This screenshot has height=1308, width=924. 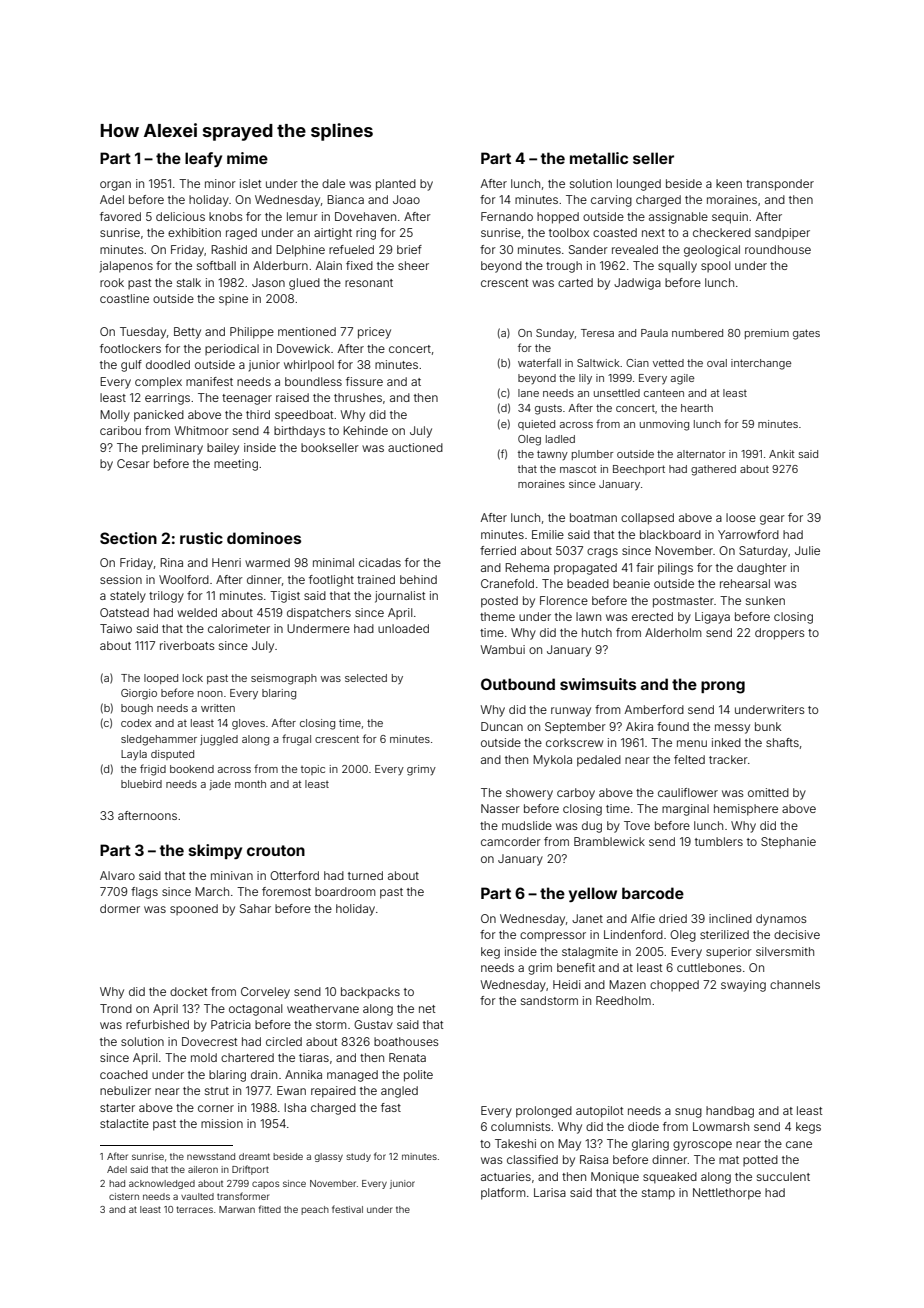 What do you see at coordinates (194, 1209) in the screenshot?
I see `terraces` at bounding box center [194, 1209].
